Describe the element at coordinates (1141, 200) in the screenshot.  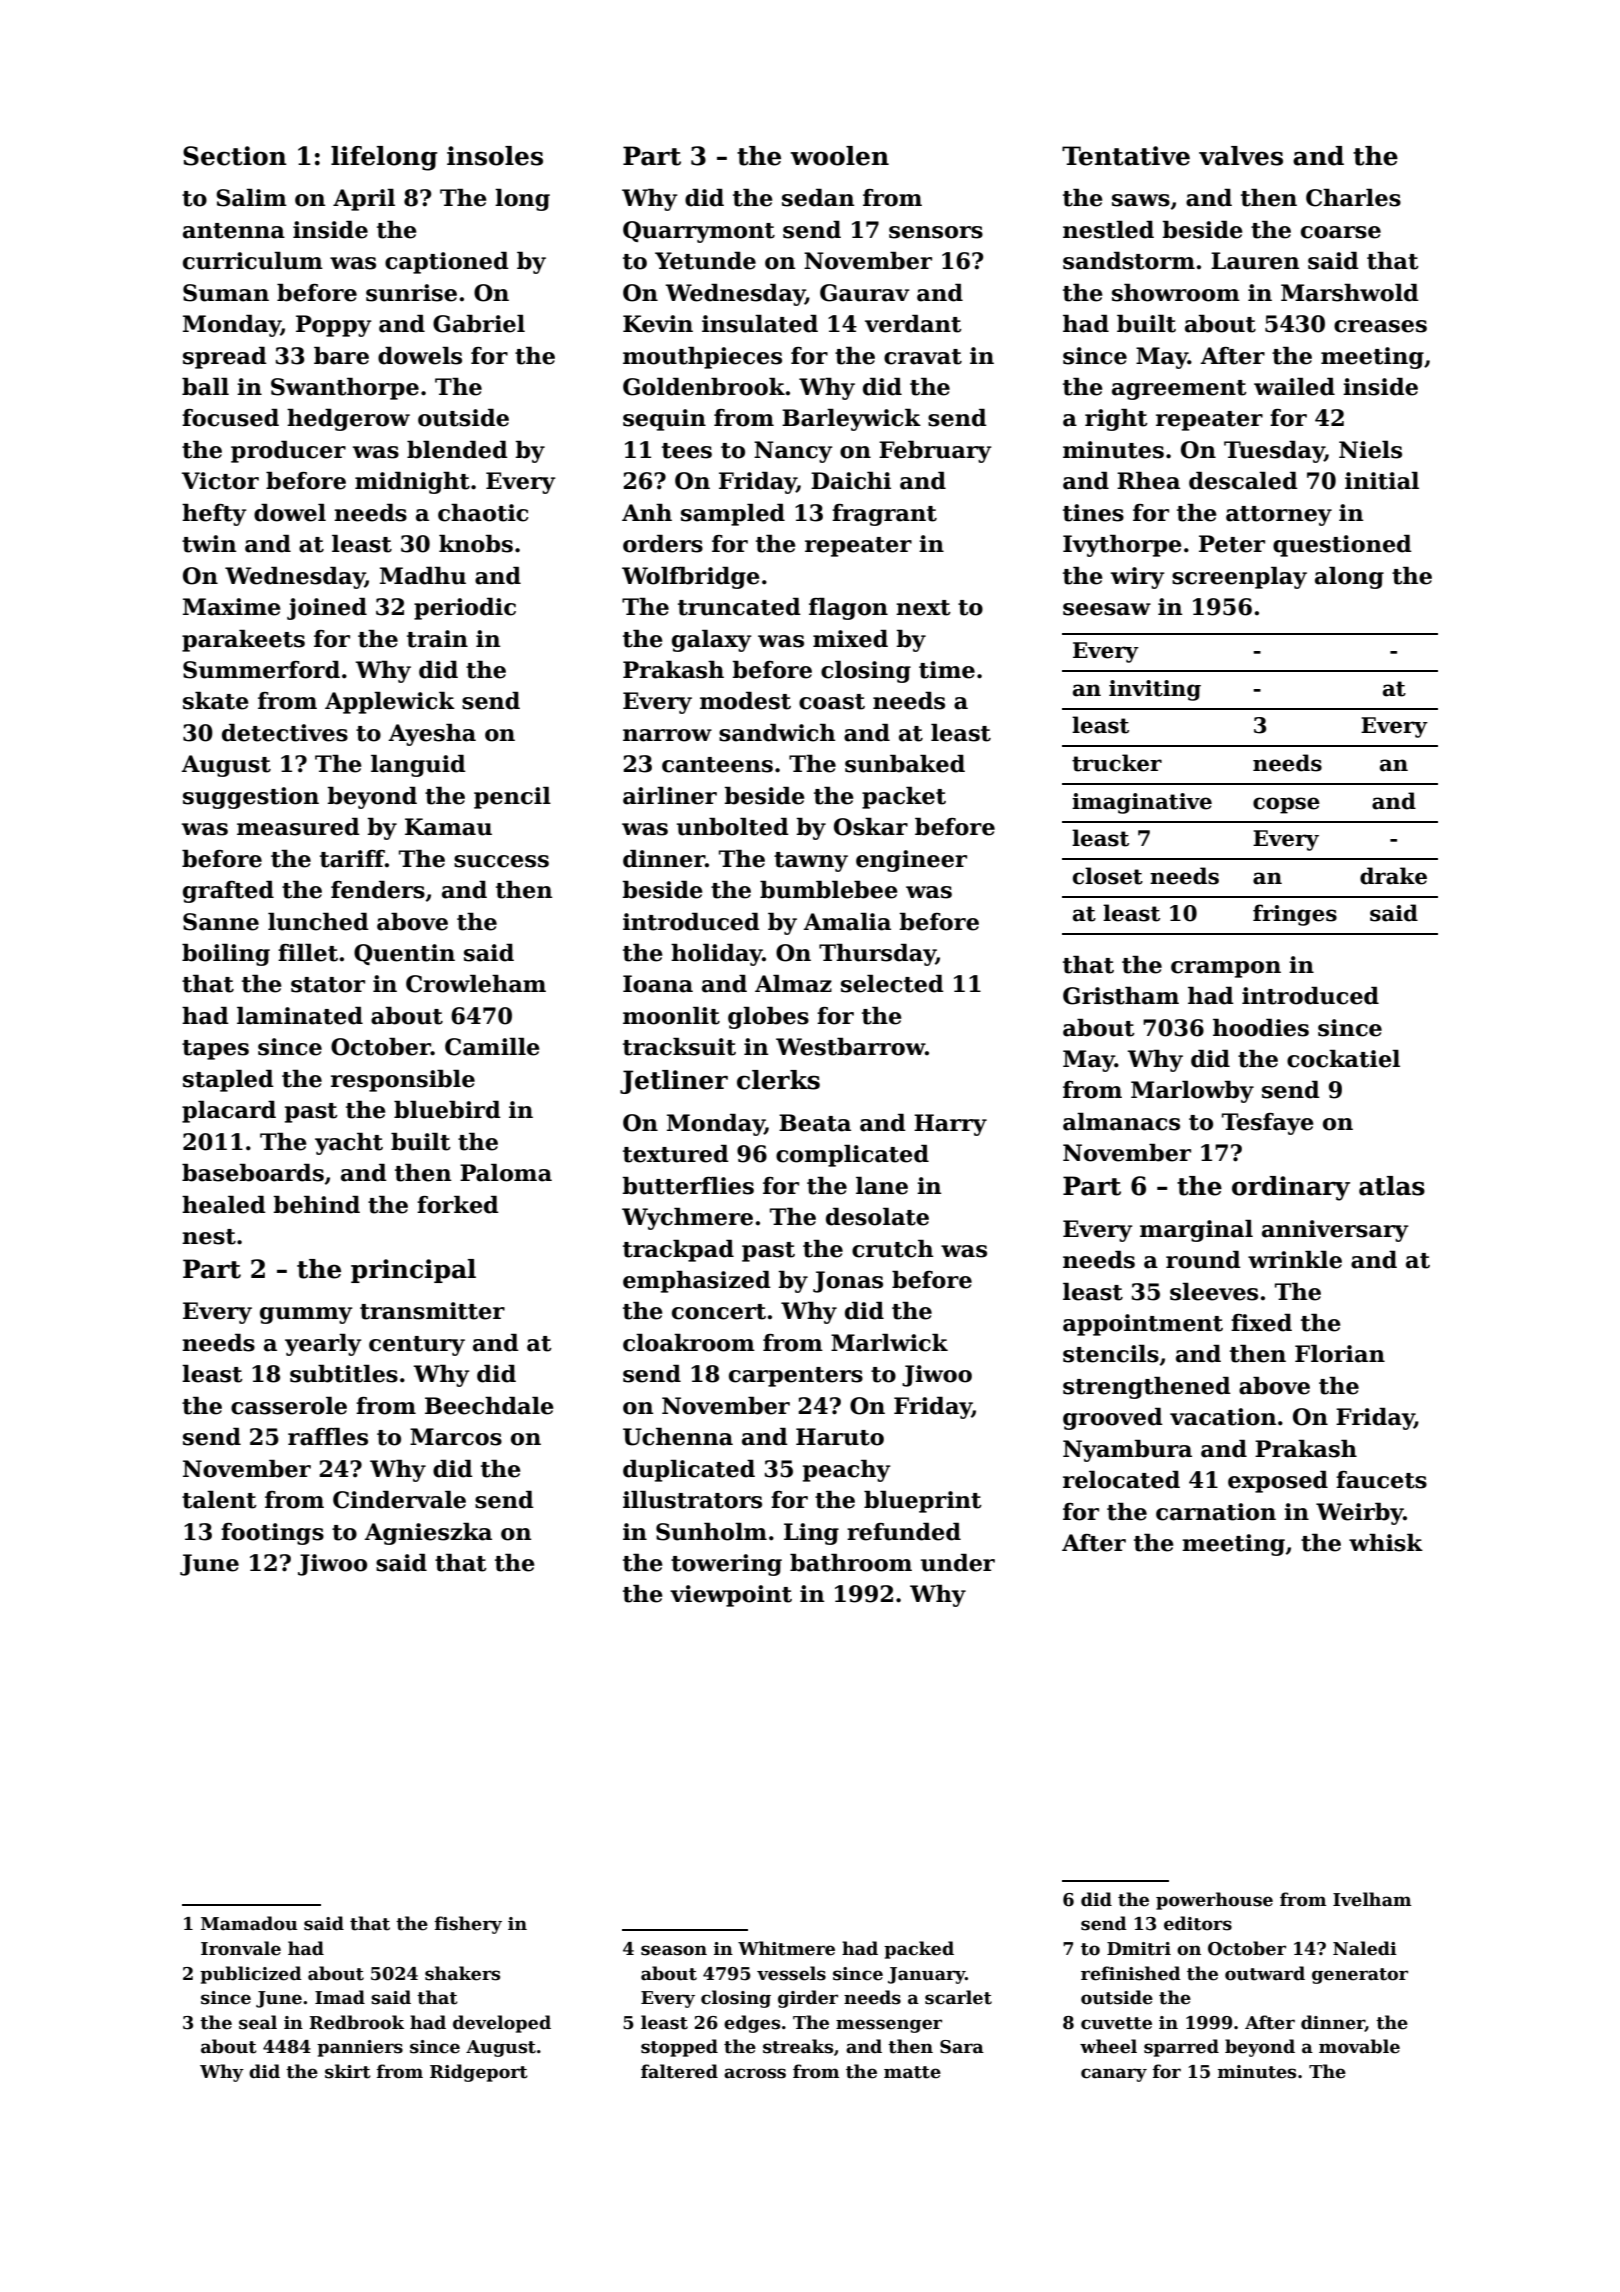
I see `saws` at that location.
